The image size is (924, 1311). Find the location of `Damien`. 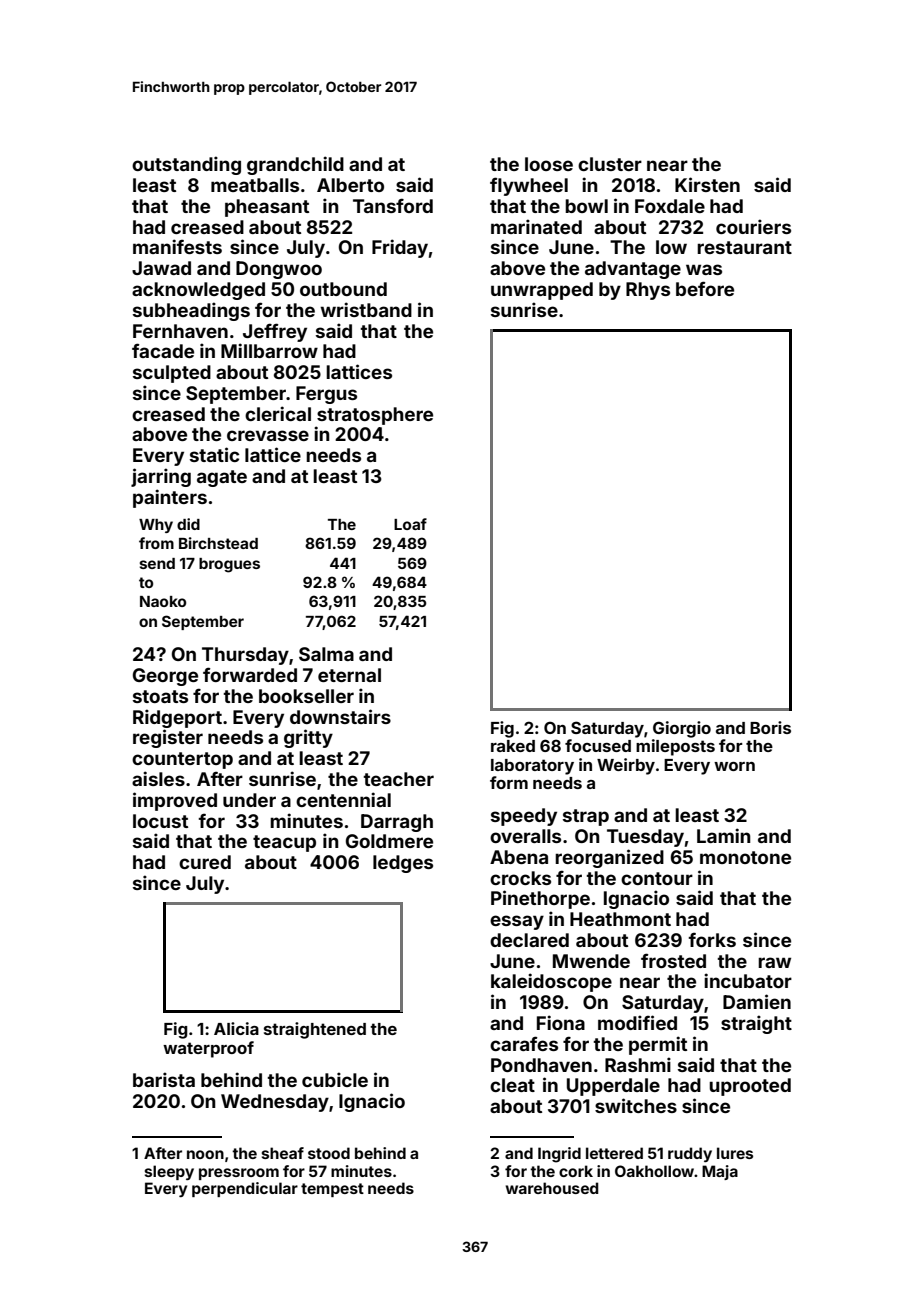

Damien is located at coordinates (757, 1001).
